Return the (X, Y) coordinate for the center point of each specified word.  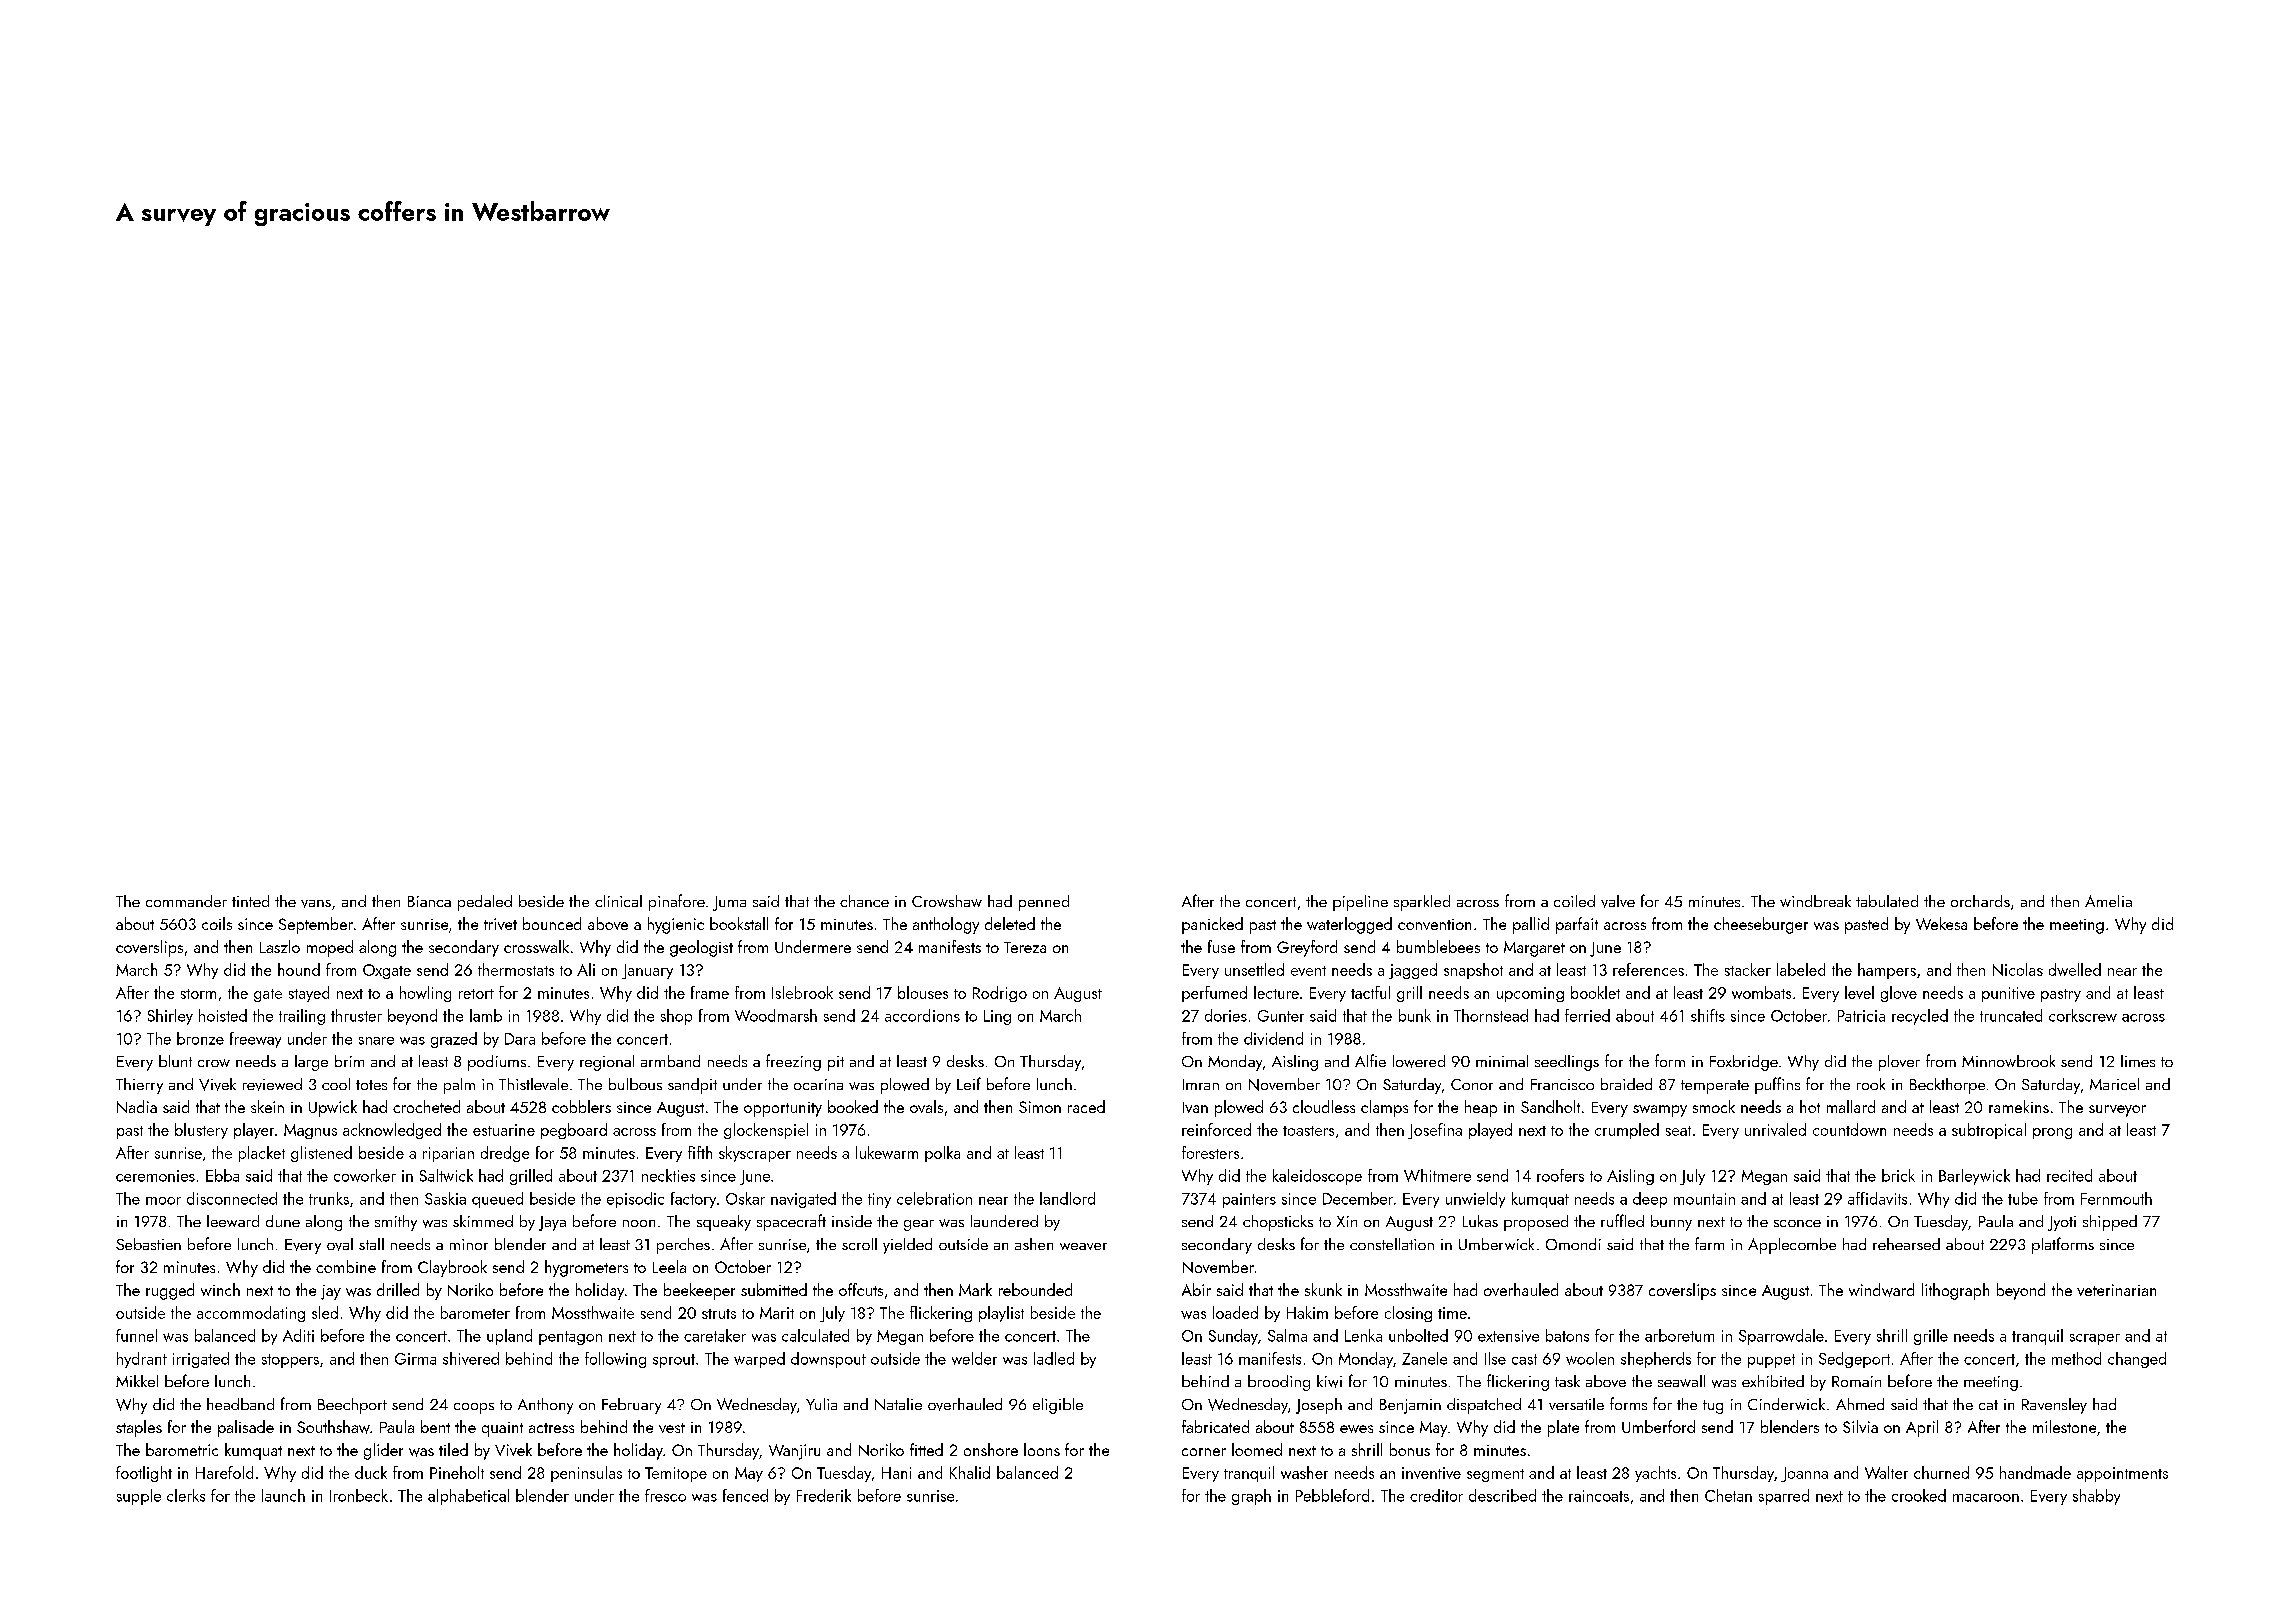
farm (1709, 1243)
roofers (1560, 1175)
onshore (991, 1449)
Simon (1040, 1107)
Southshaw (333, 1427)
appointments (2122, 1474)
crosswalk (536, 946)
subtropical (1989, 1131)
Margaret (1534, 949)
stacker (1748, 969)
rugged (170, 1291)
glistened (321, 1154)
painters (1249, 1200)
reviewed (272, 1084)
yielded (907, 1246)
